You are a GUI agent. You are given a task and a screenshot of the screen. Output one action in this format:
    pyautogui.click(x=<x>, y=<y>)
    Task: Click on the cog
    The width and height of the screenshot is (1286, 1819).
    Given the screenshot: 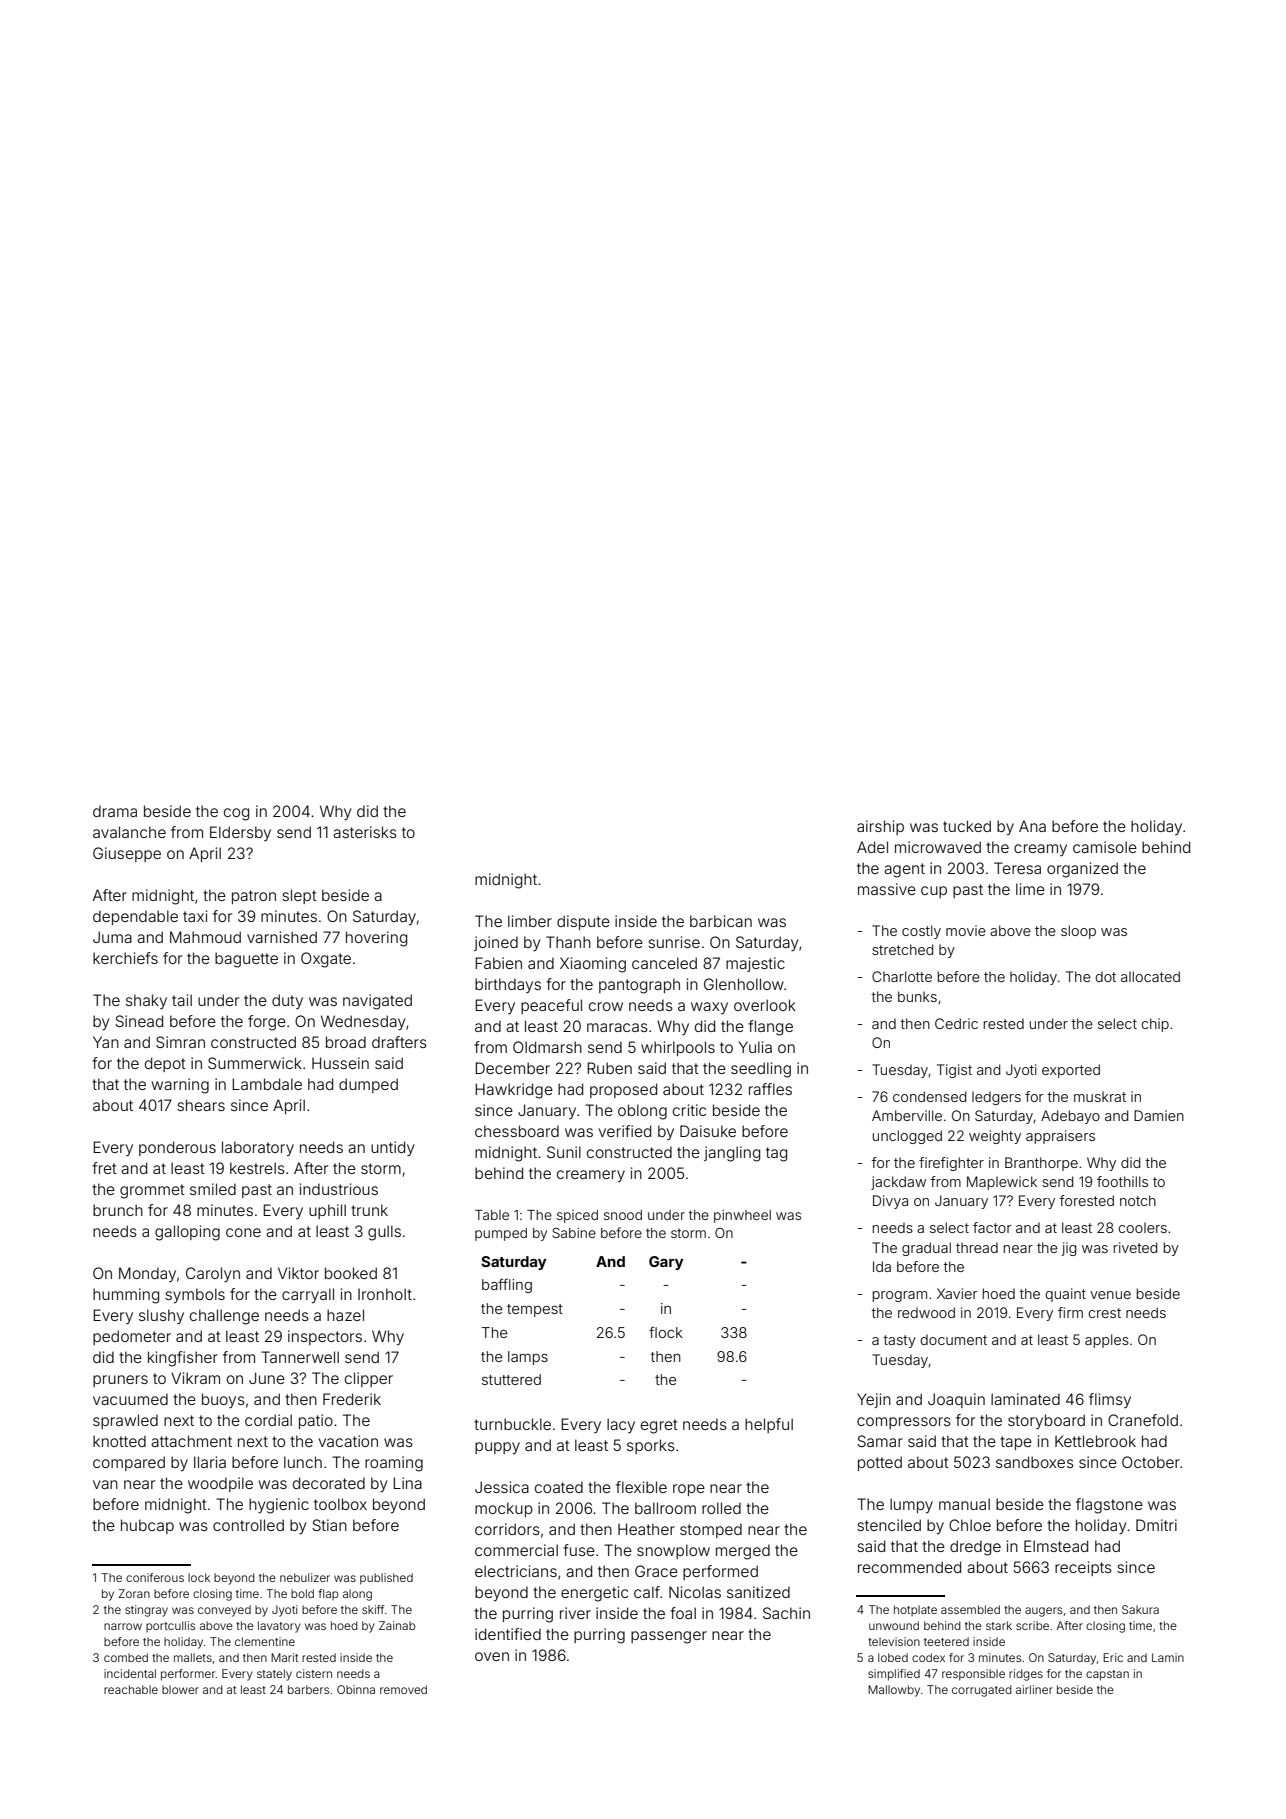 What is the action you would take?
    pyautogui.click(x=236, y=814)
